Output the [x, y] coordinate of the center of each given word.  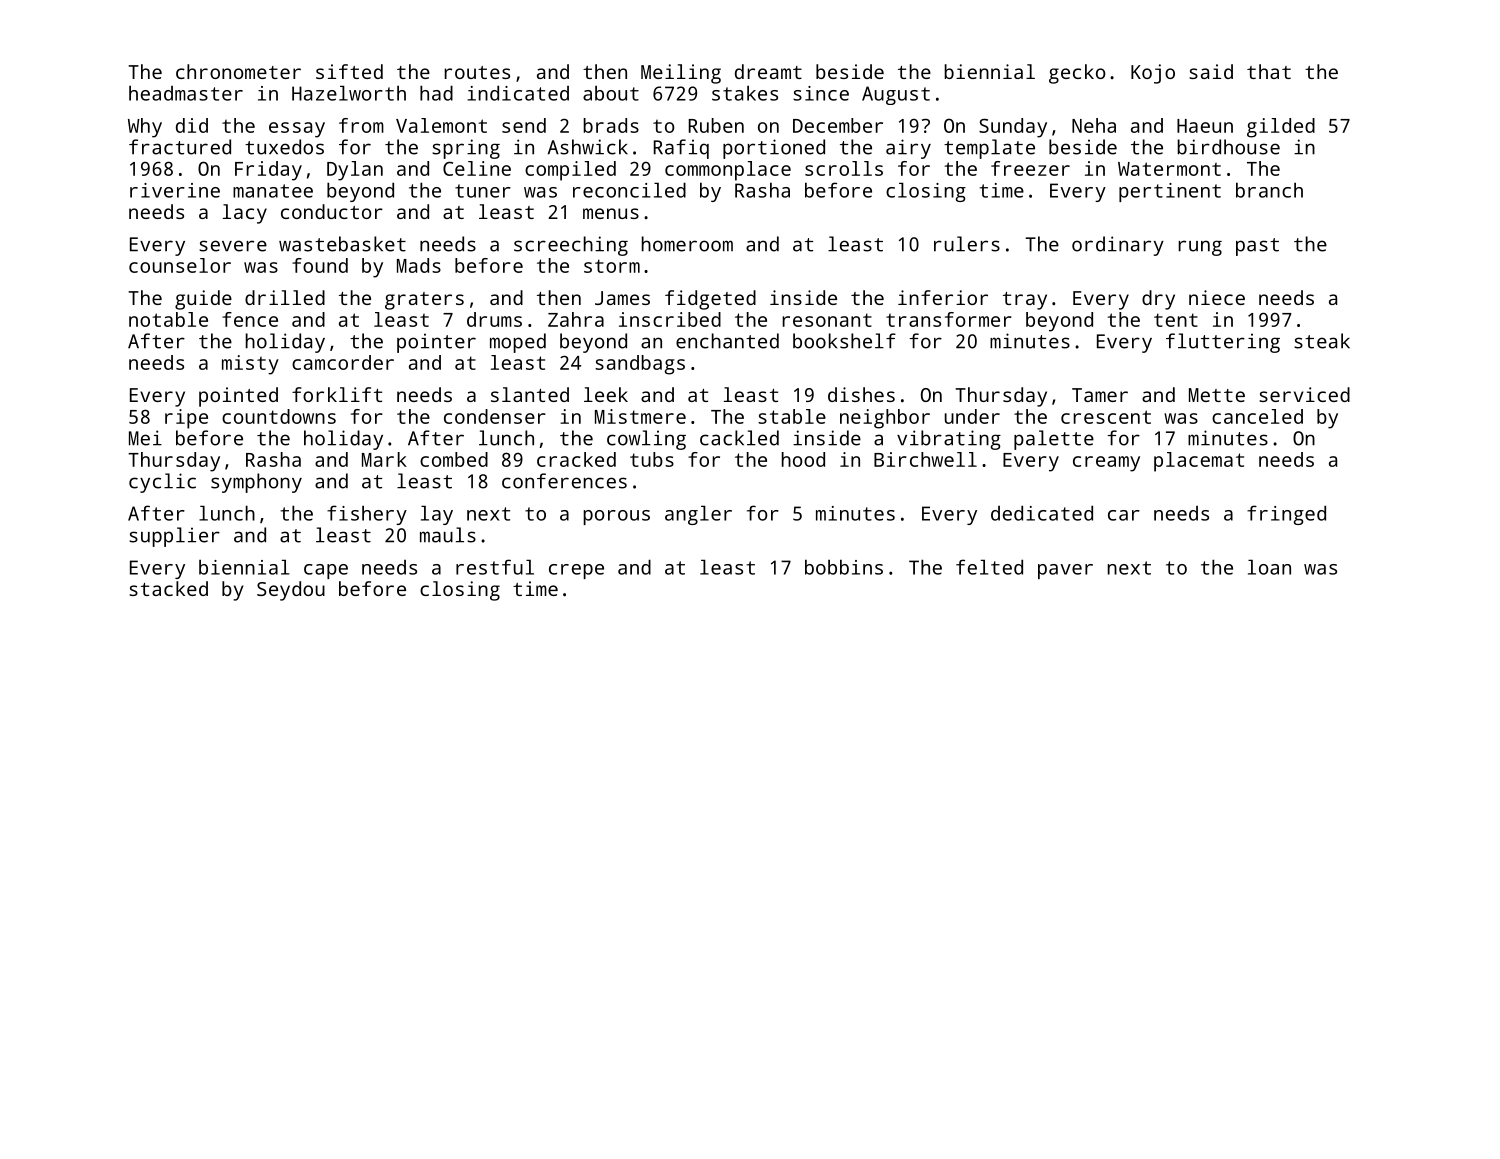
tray [1025, 301]
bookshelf [844, 341]
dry [1158, 300]
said [1211, 71]
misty [250, 365]
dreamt [768, 71]
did [192, 125]
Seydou [291, 591]
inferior [943, 297]
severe [233, 246]
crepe [576, 571]
